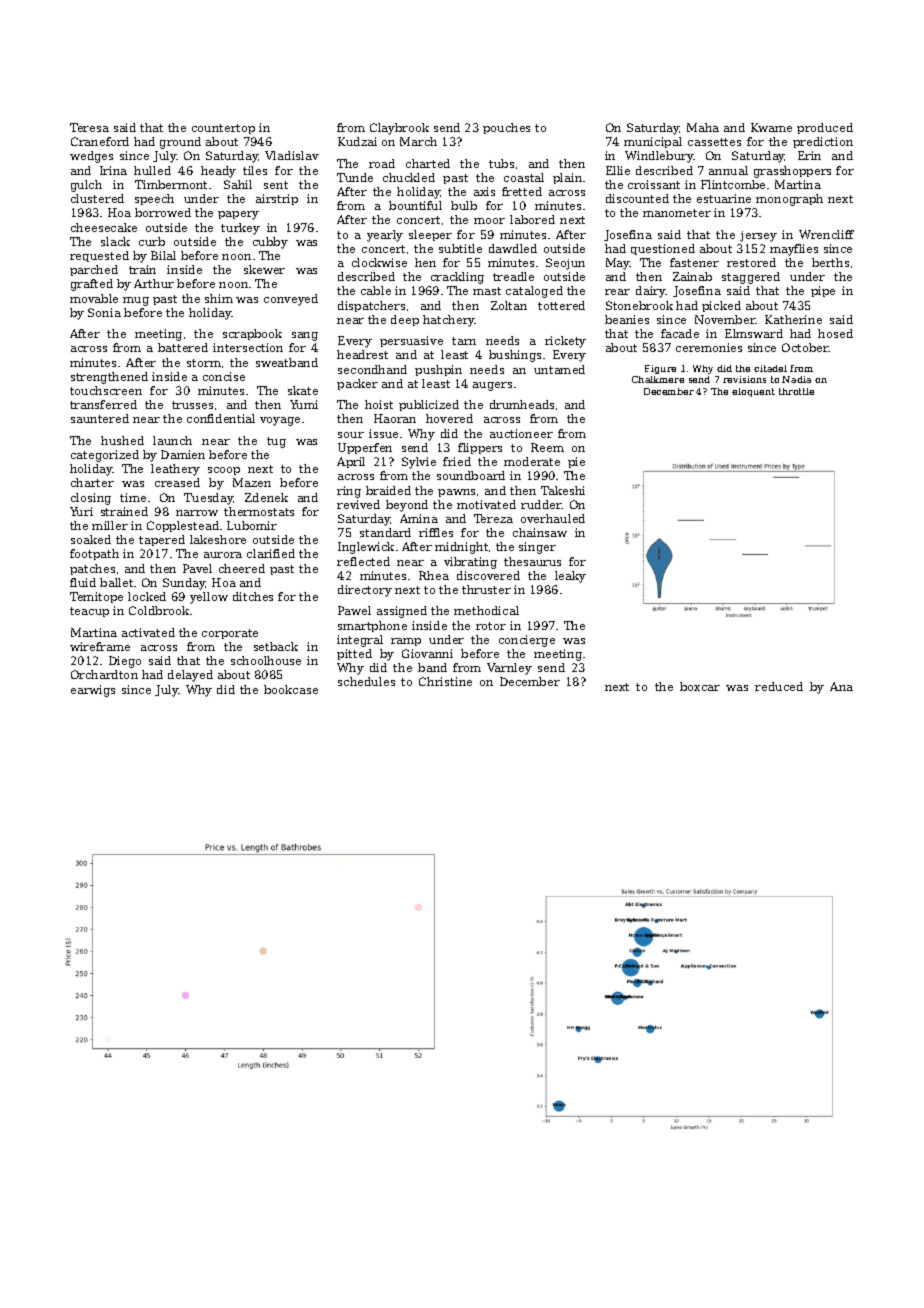 This page has width=924, height=1308. What do you see at coordinates (794, 250) in the page?
I see `mayflies` at bounding box center [794, 250].
